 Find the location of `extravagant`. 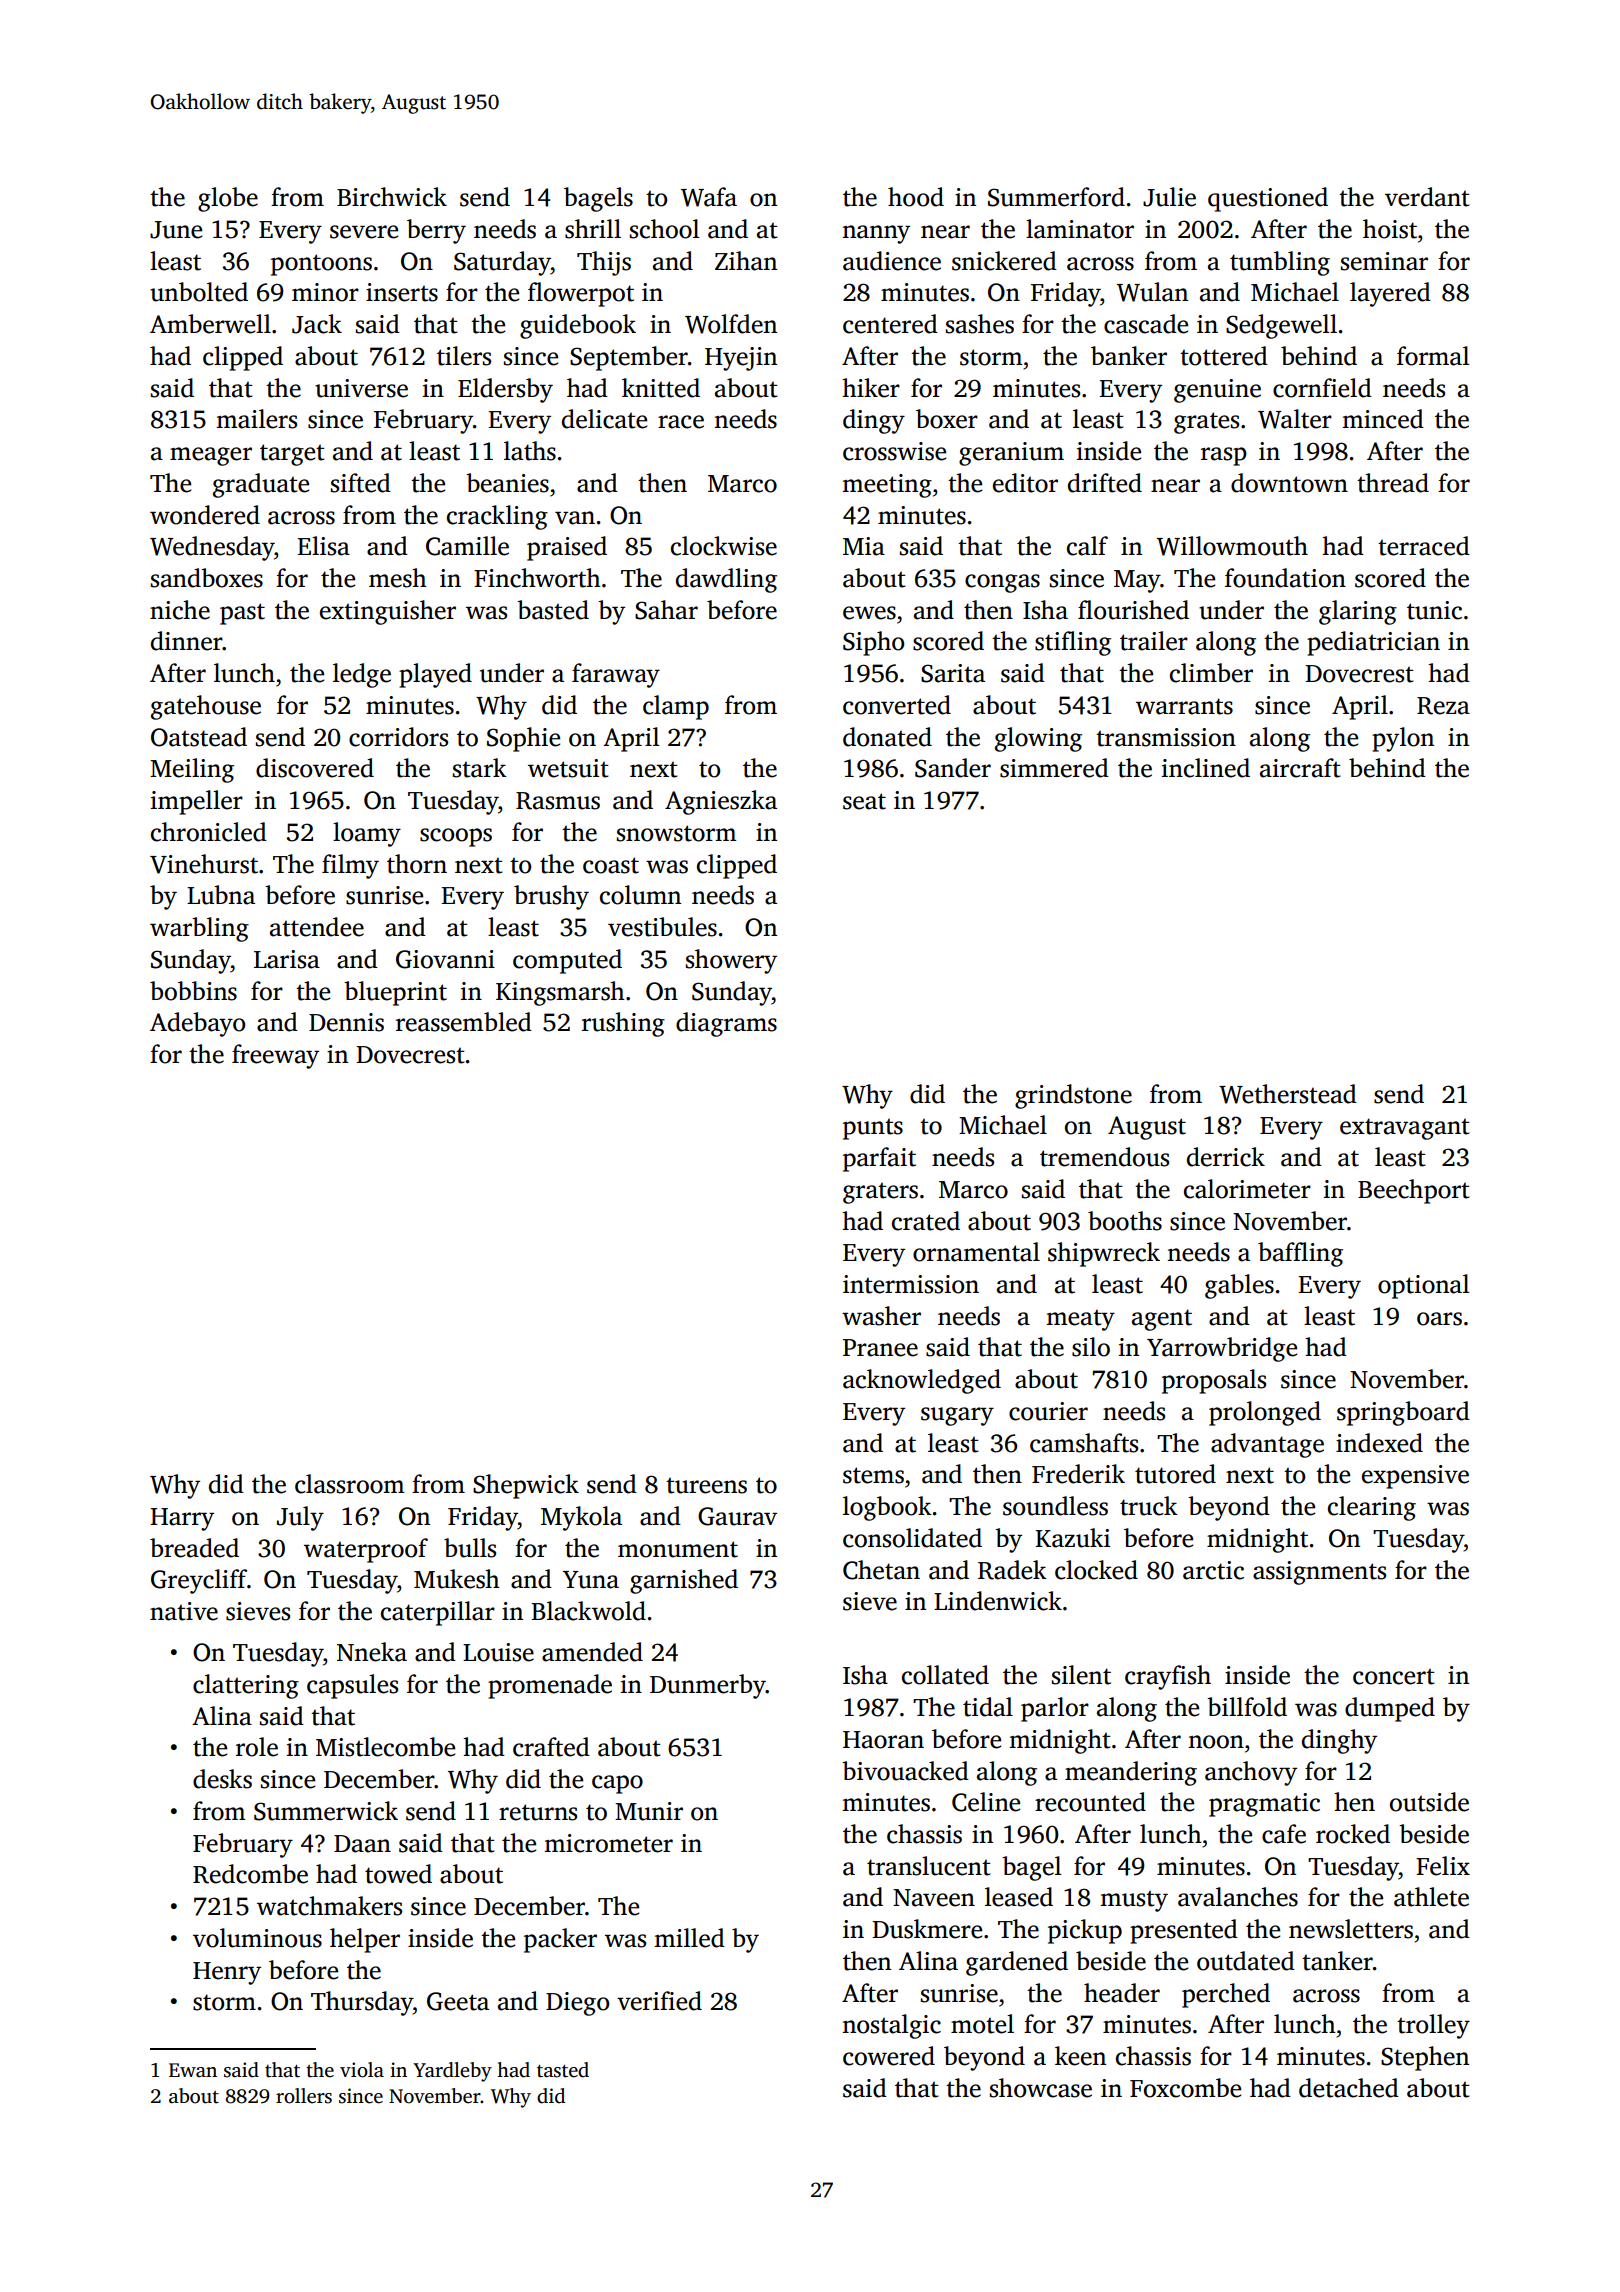

extravagant is located at coordinates (1405, 1129).
